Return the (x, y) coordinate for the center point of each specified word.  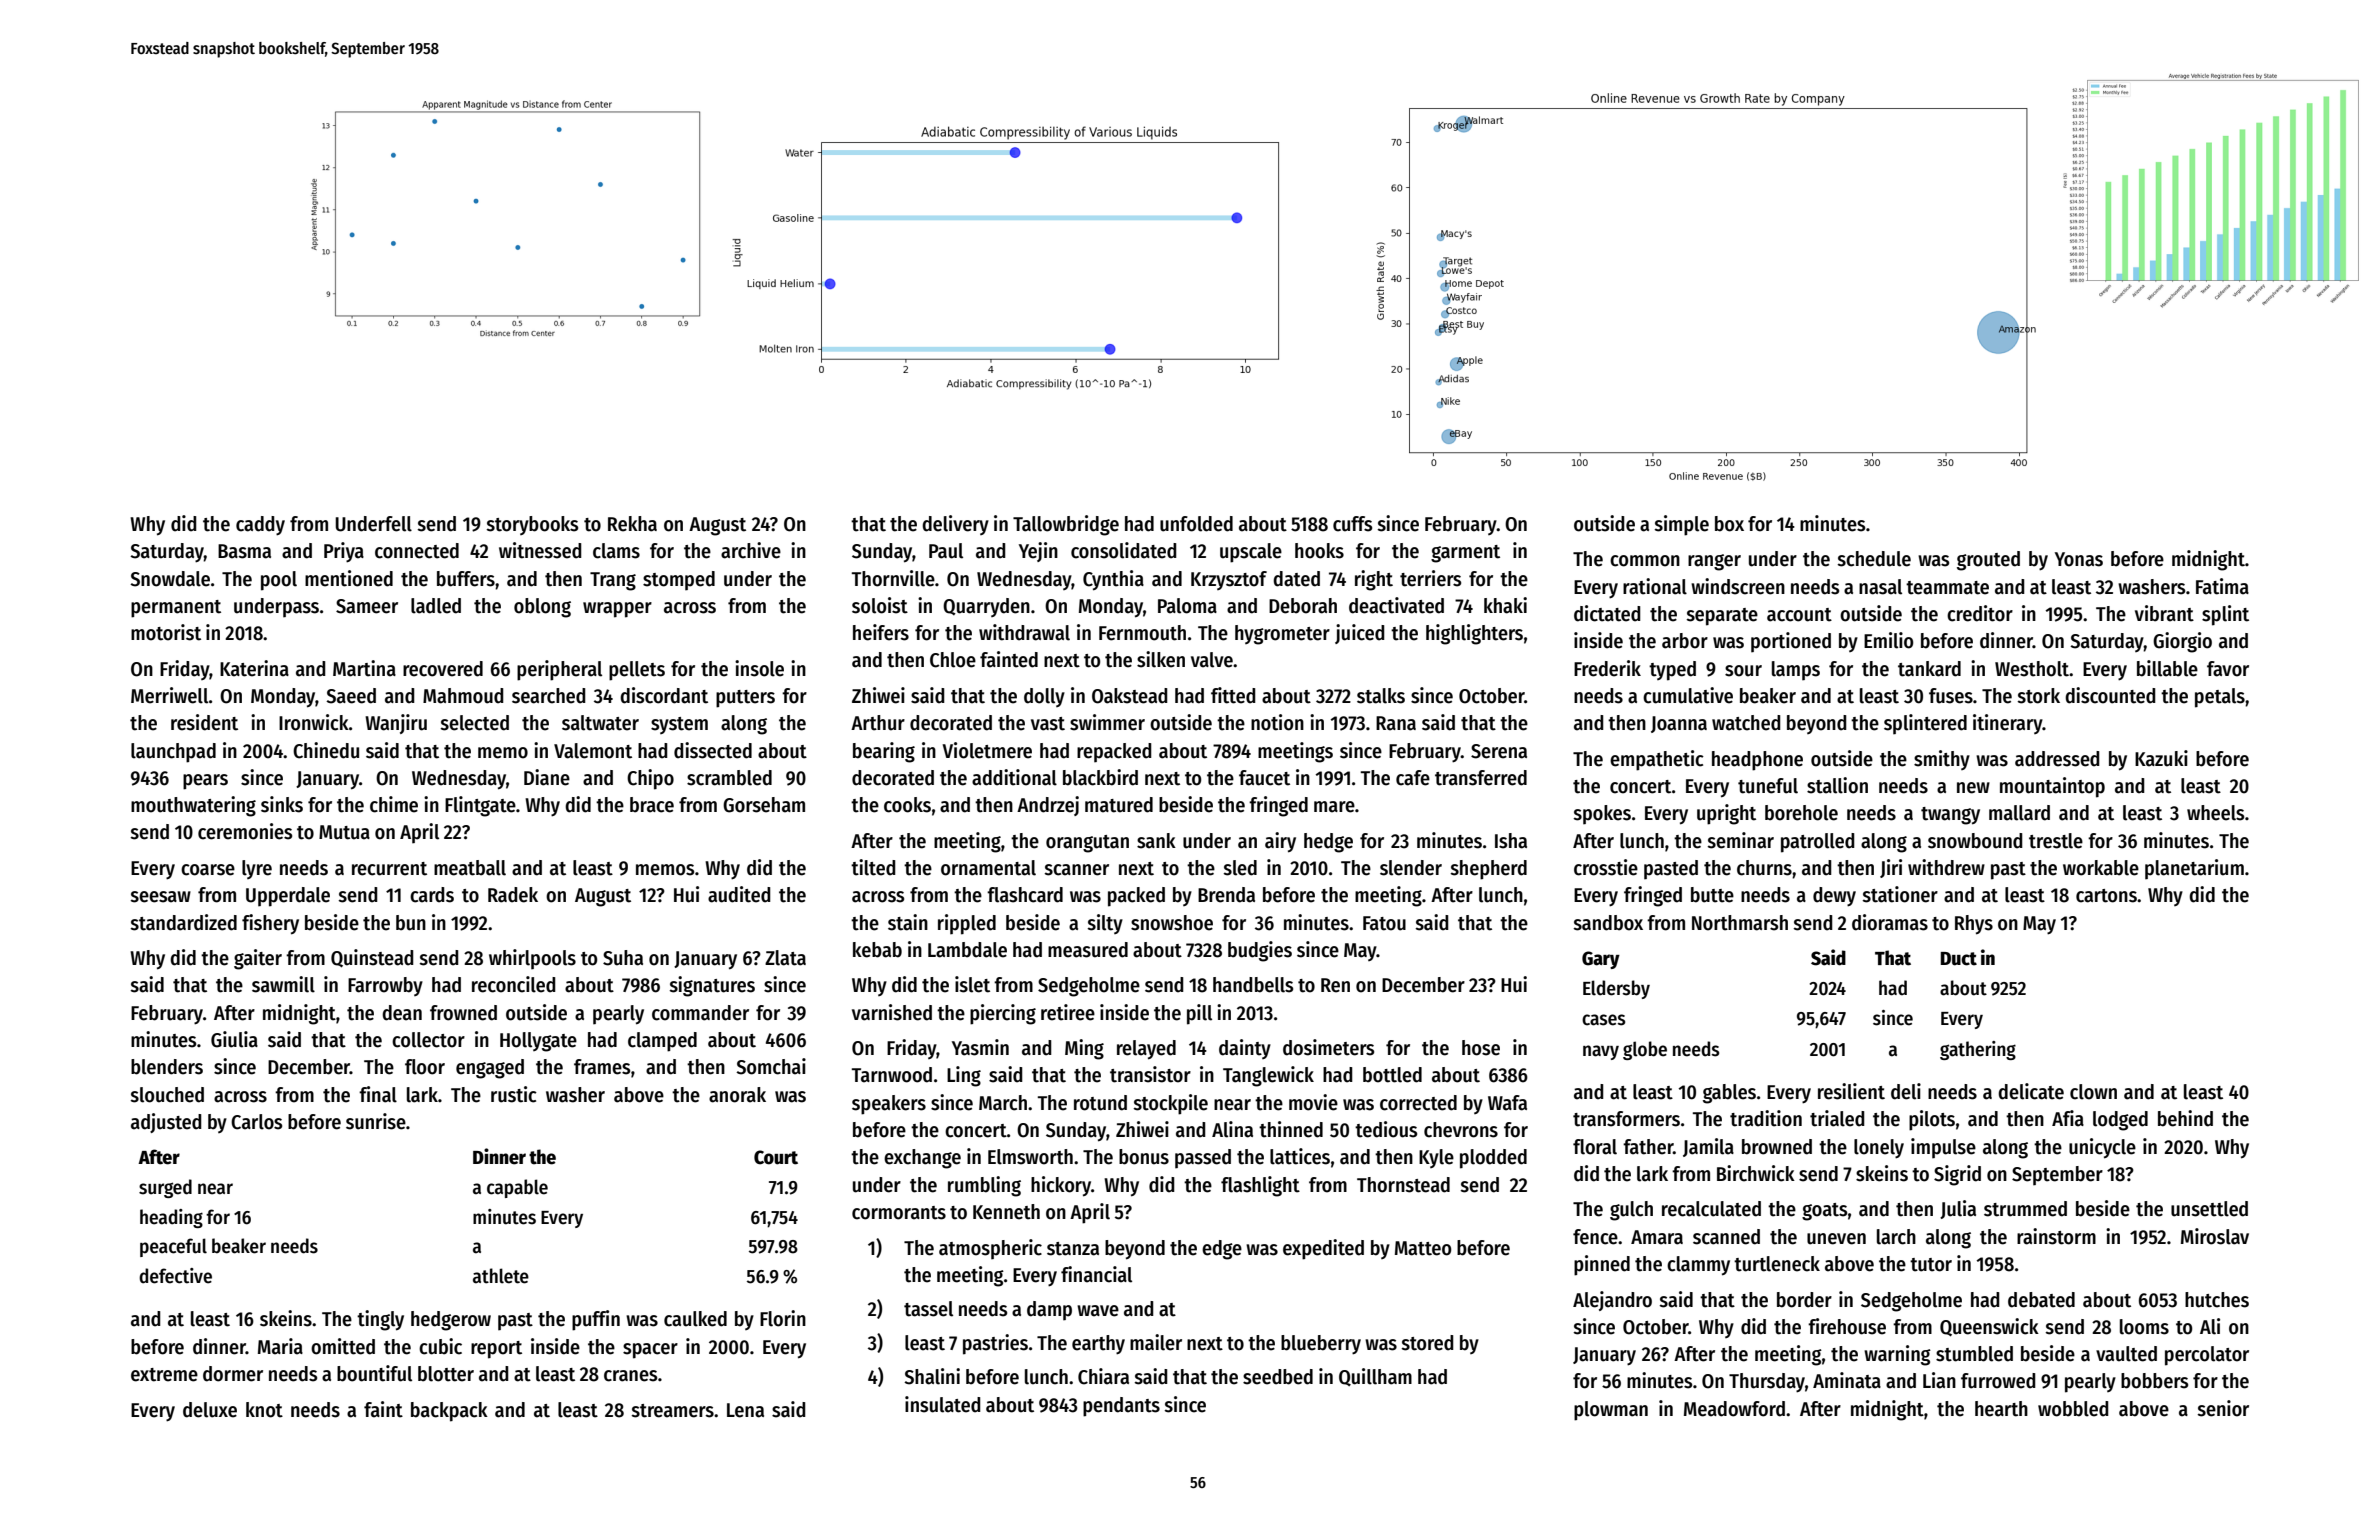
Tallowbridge (1066, 525)
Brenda (1226, 895)
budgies (1260, 951)
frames (602, 1067)
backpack (449, 1412)
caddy (260, 526)
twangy (1950, 816)
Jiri (1891, 868)
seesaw (160, 897)
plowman (1611, 1411)
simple (1681, 525)
